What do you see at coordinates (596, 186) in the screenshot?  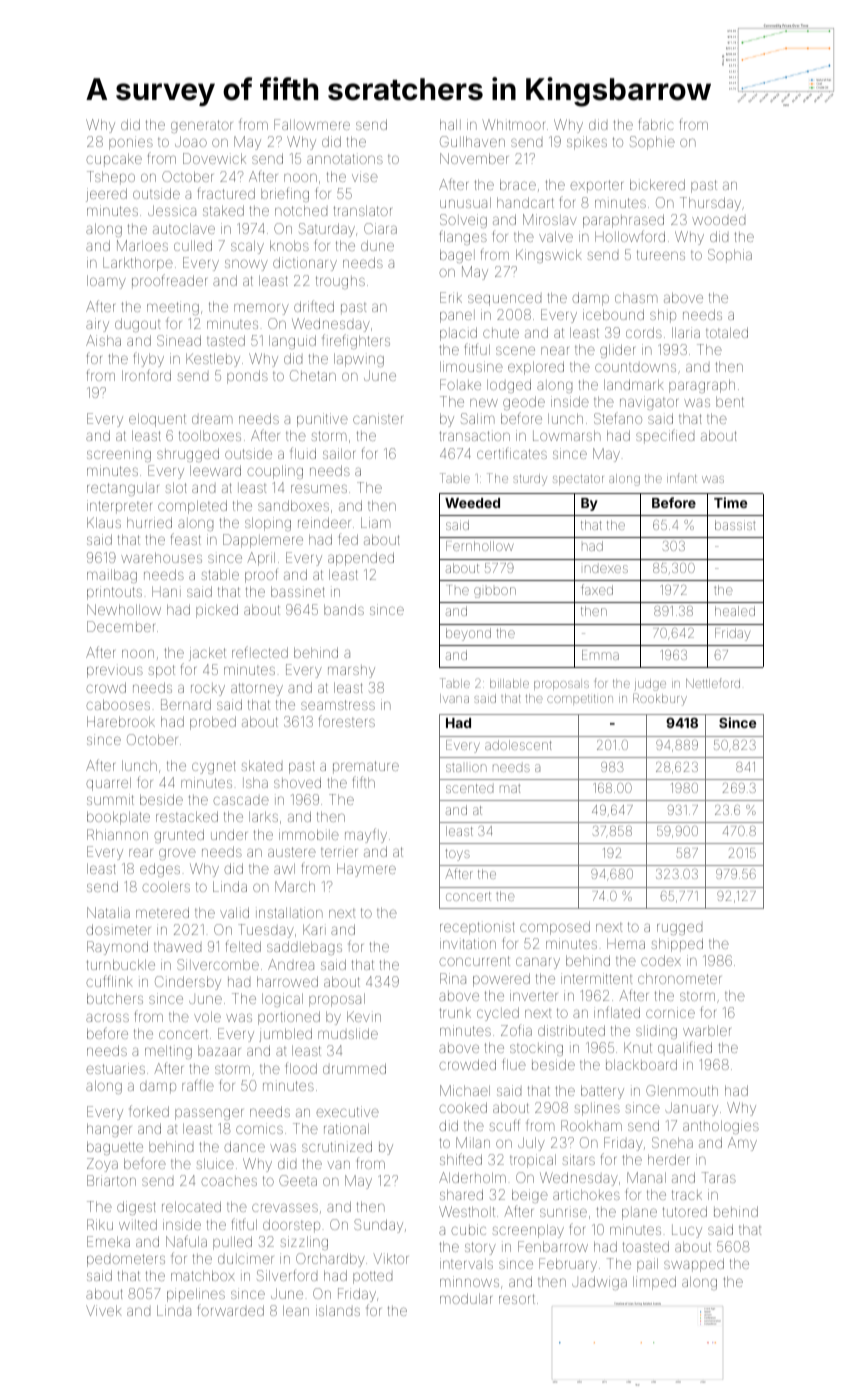 I see `exporter` at bounding box center [596, 186].
